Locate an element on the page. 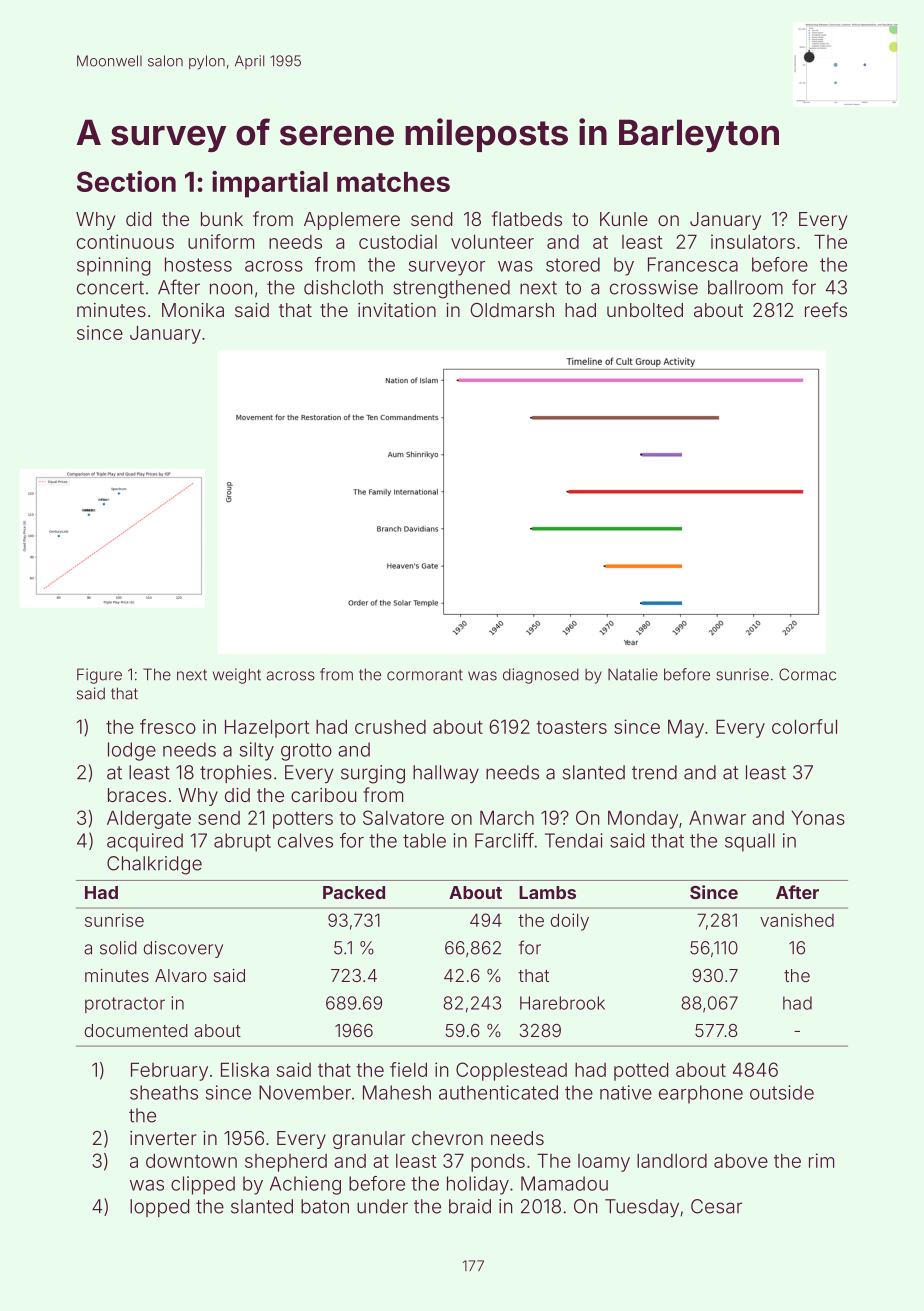 This document has width=924, height=1311. authenticated is located at coordinates (498, 1092).
